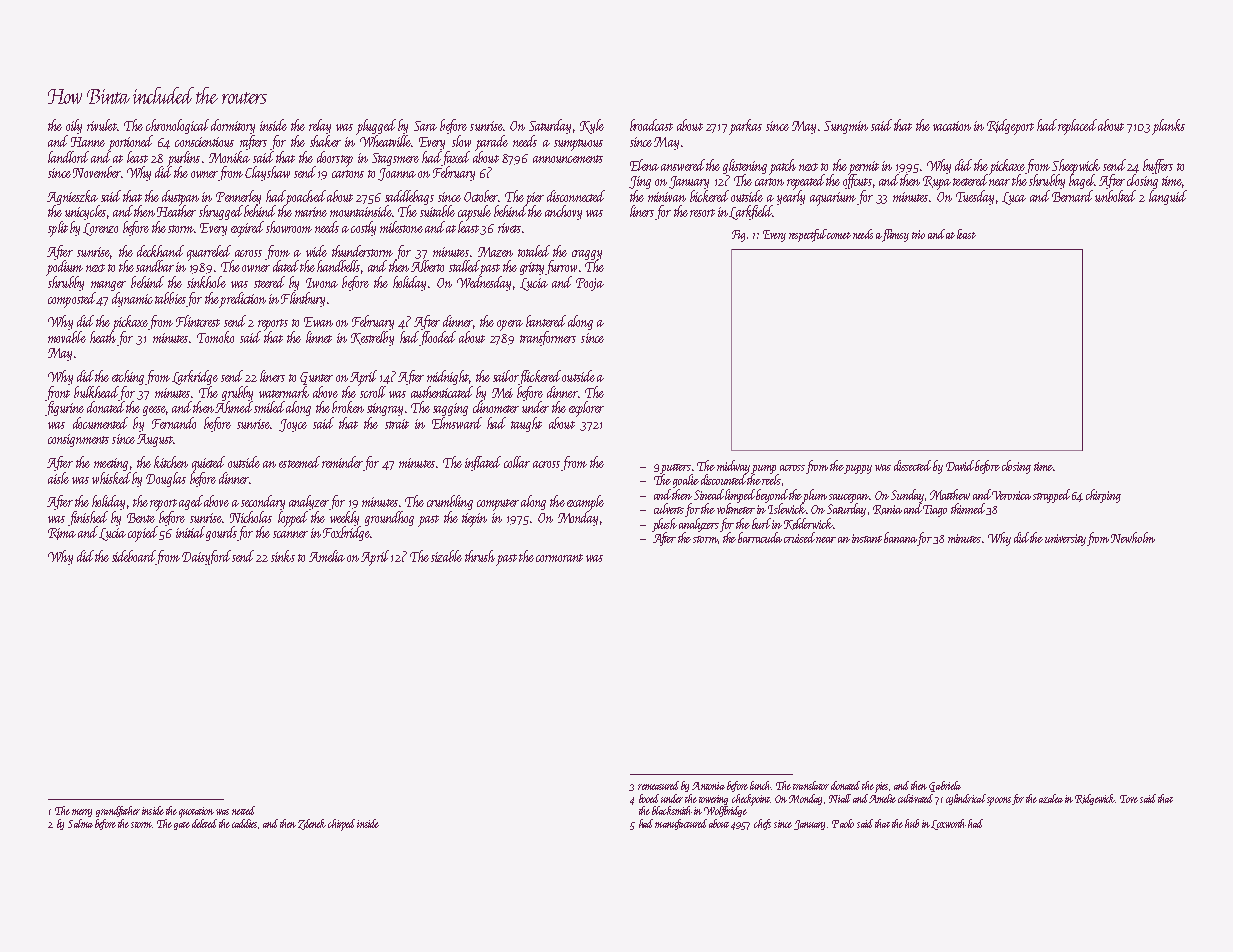  I want to click on Gabriela, so click(945, 786).
